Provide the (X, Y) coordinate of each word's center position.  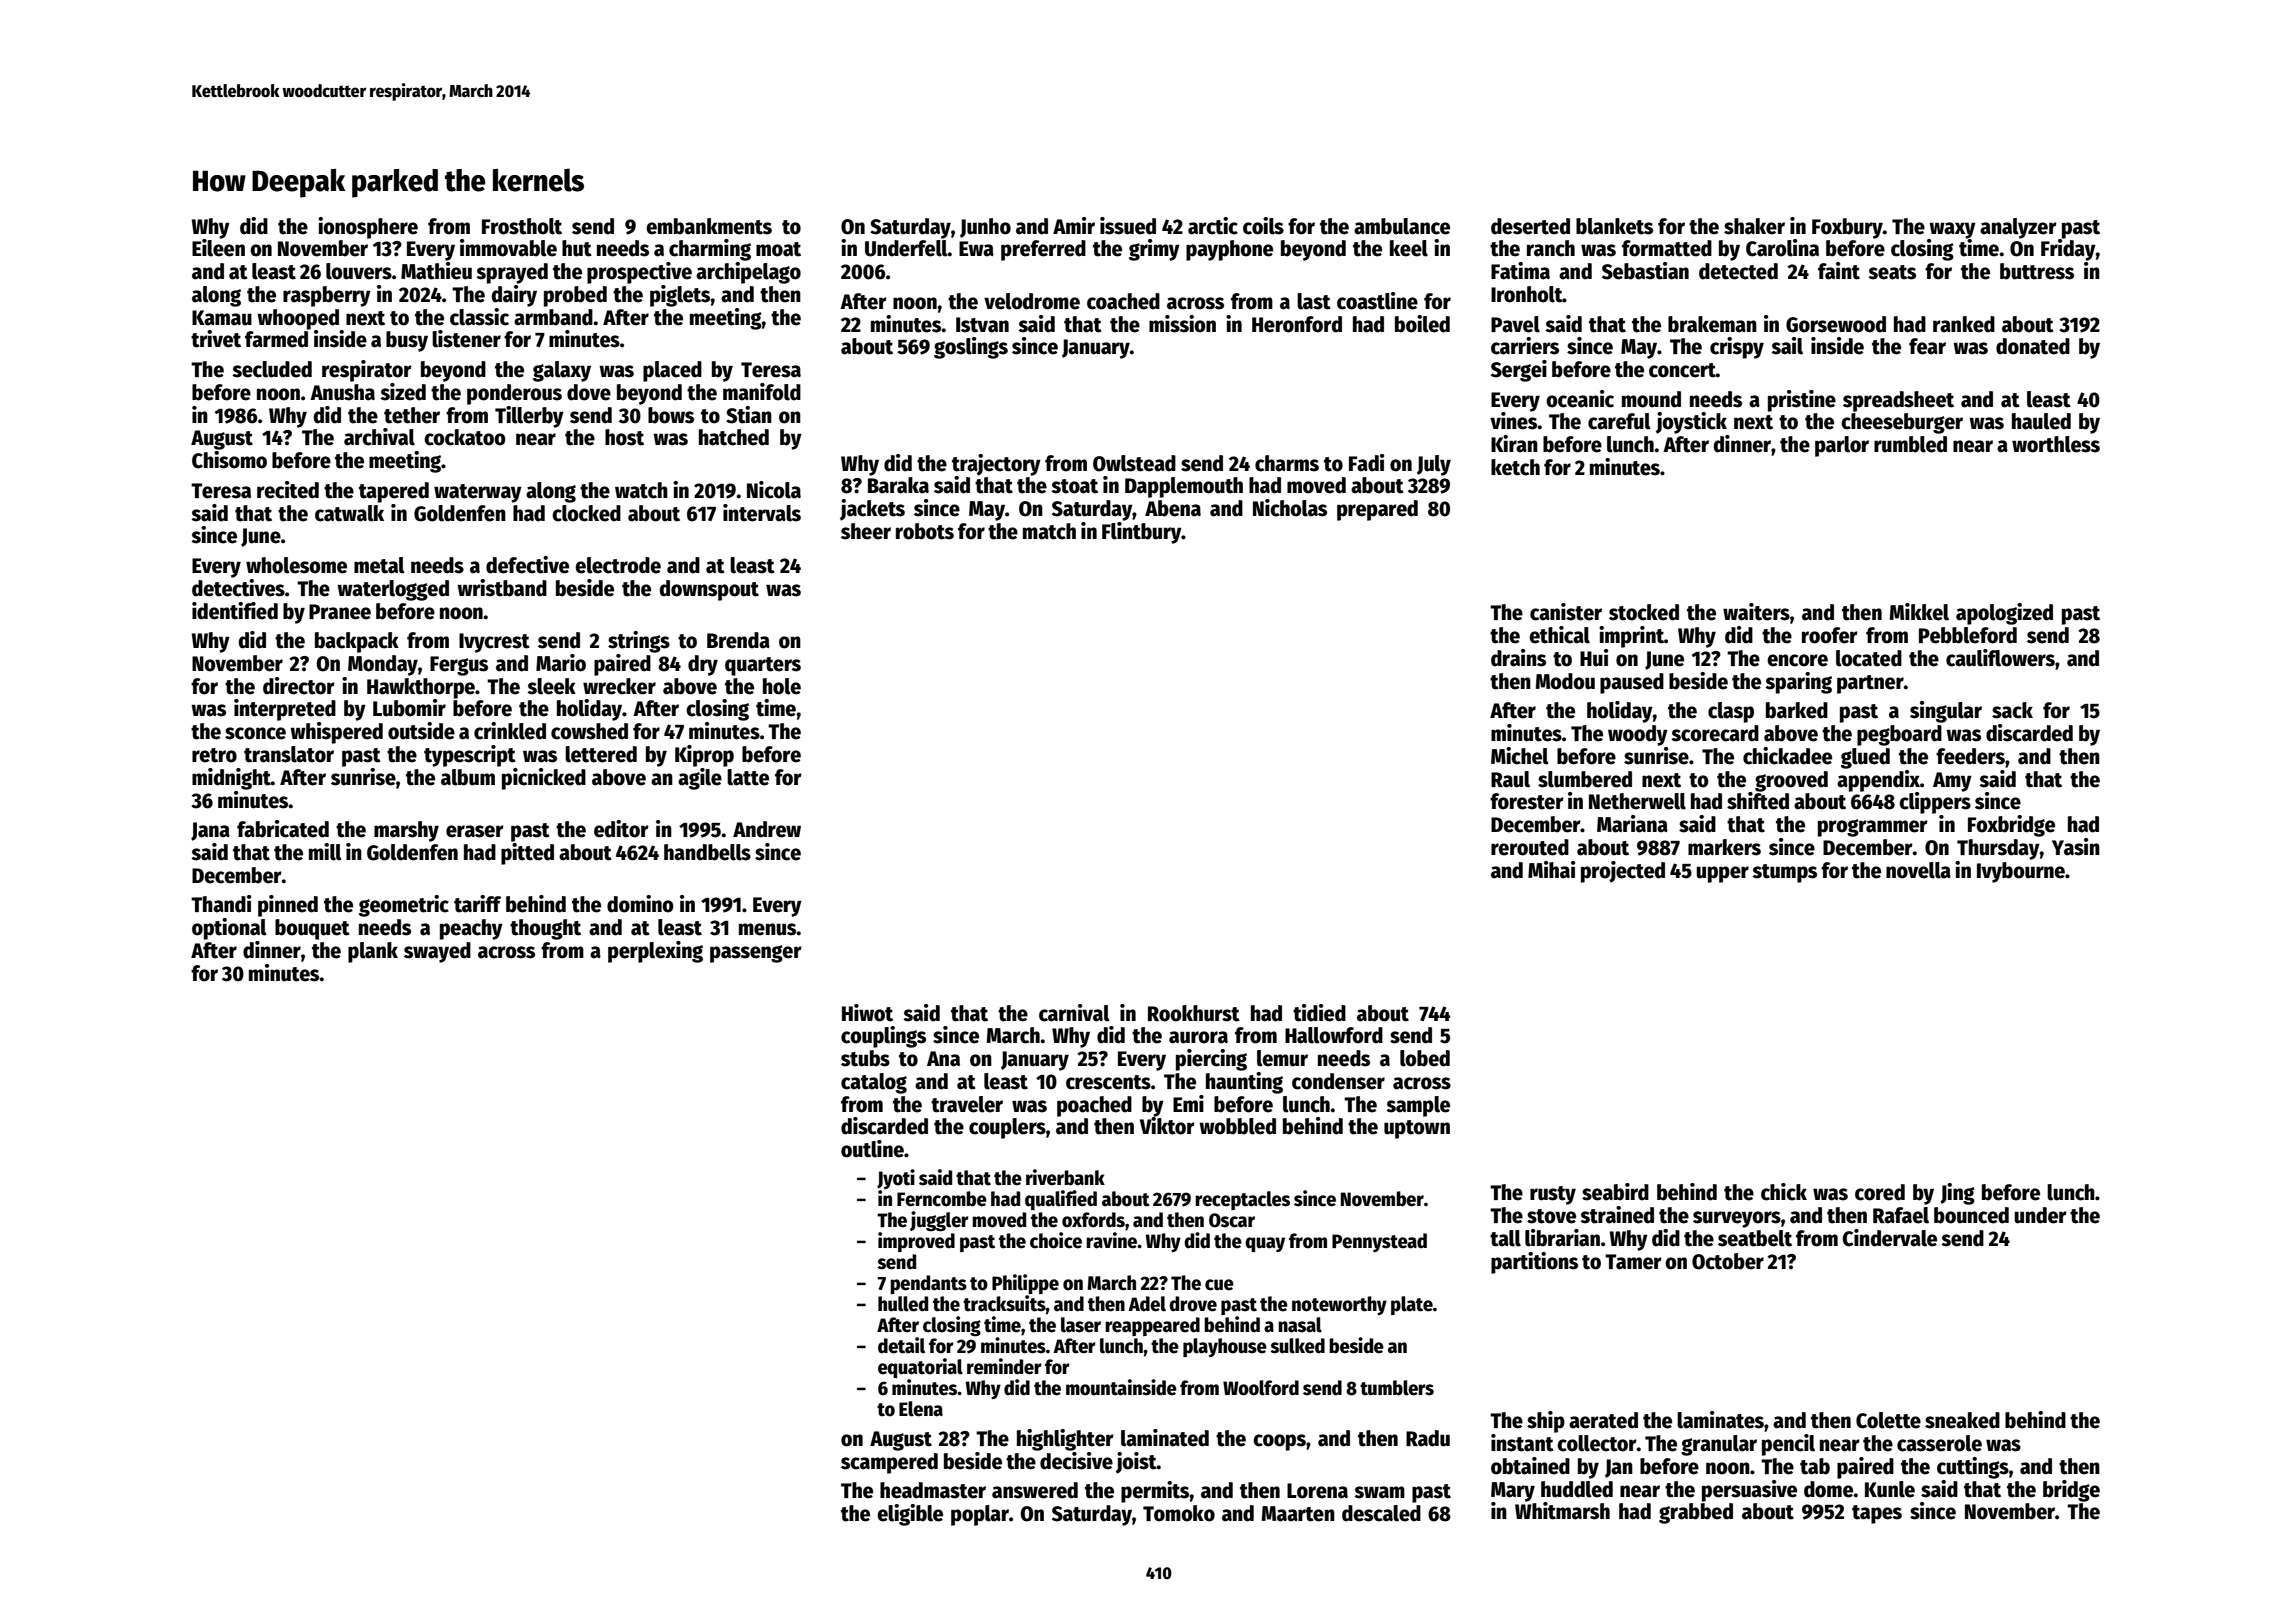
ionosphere (368, 228)
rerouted (1530, 847)
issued (1128, 226)
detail (901, 1345)
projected (1623, 872)
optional (229, 929)
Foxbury (1847, 228)
